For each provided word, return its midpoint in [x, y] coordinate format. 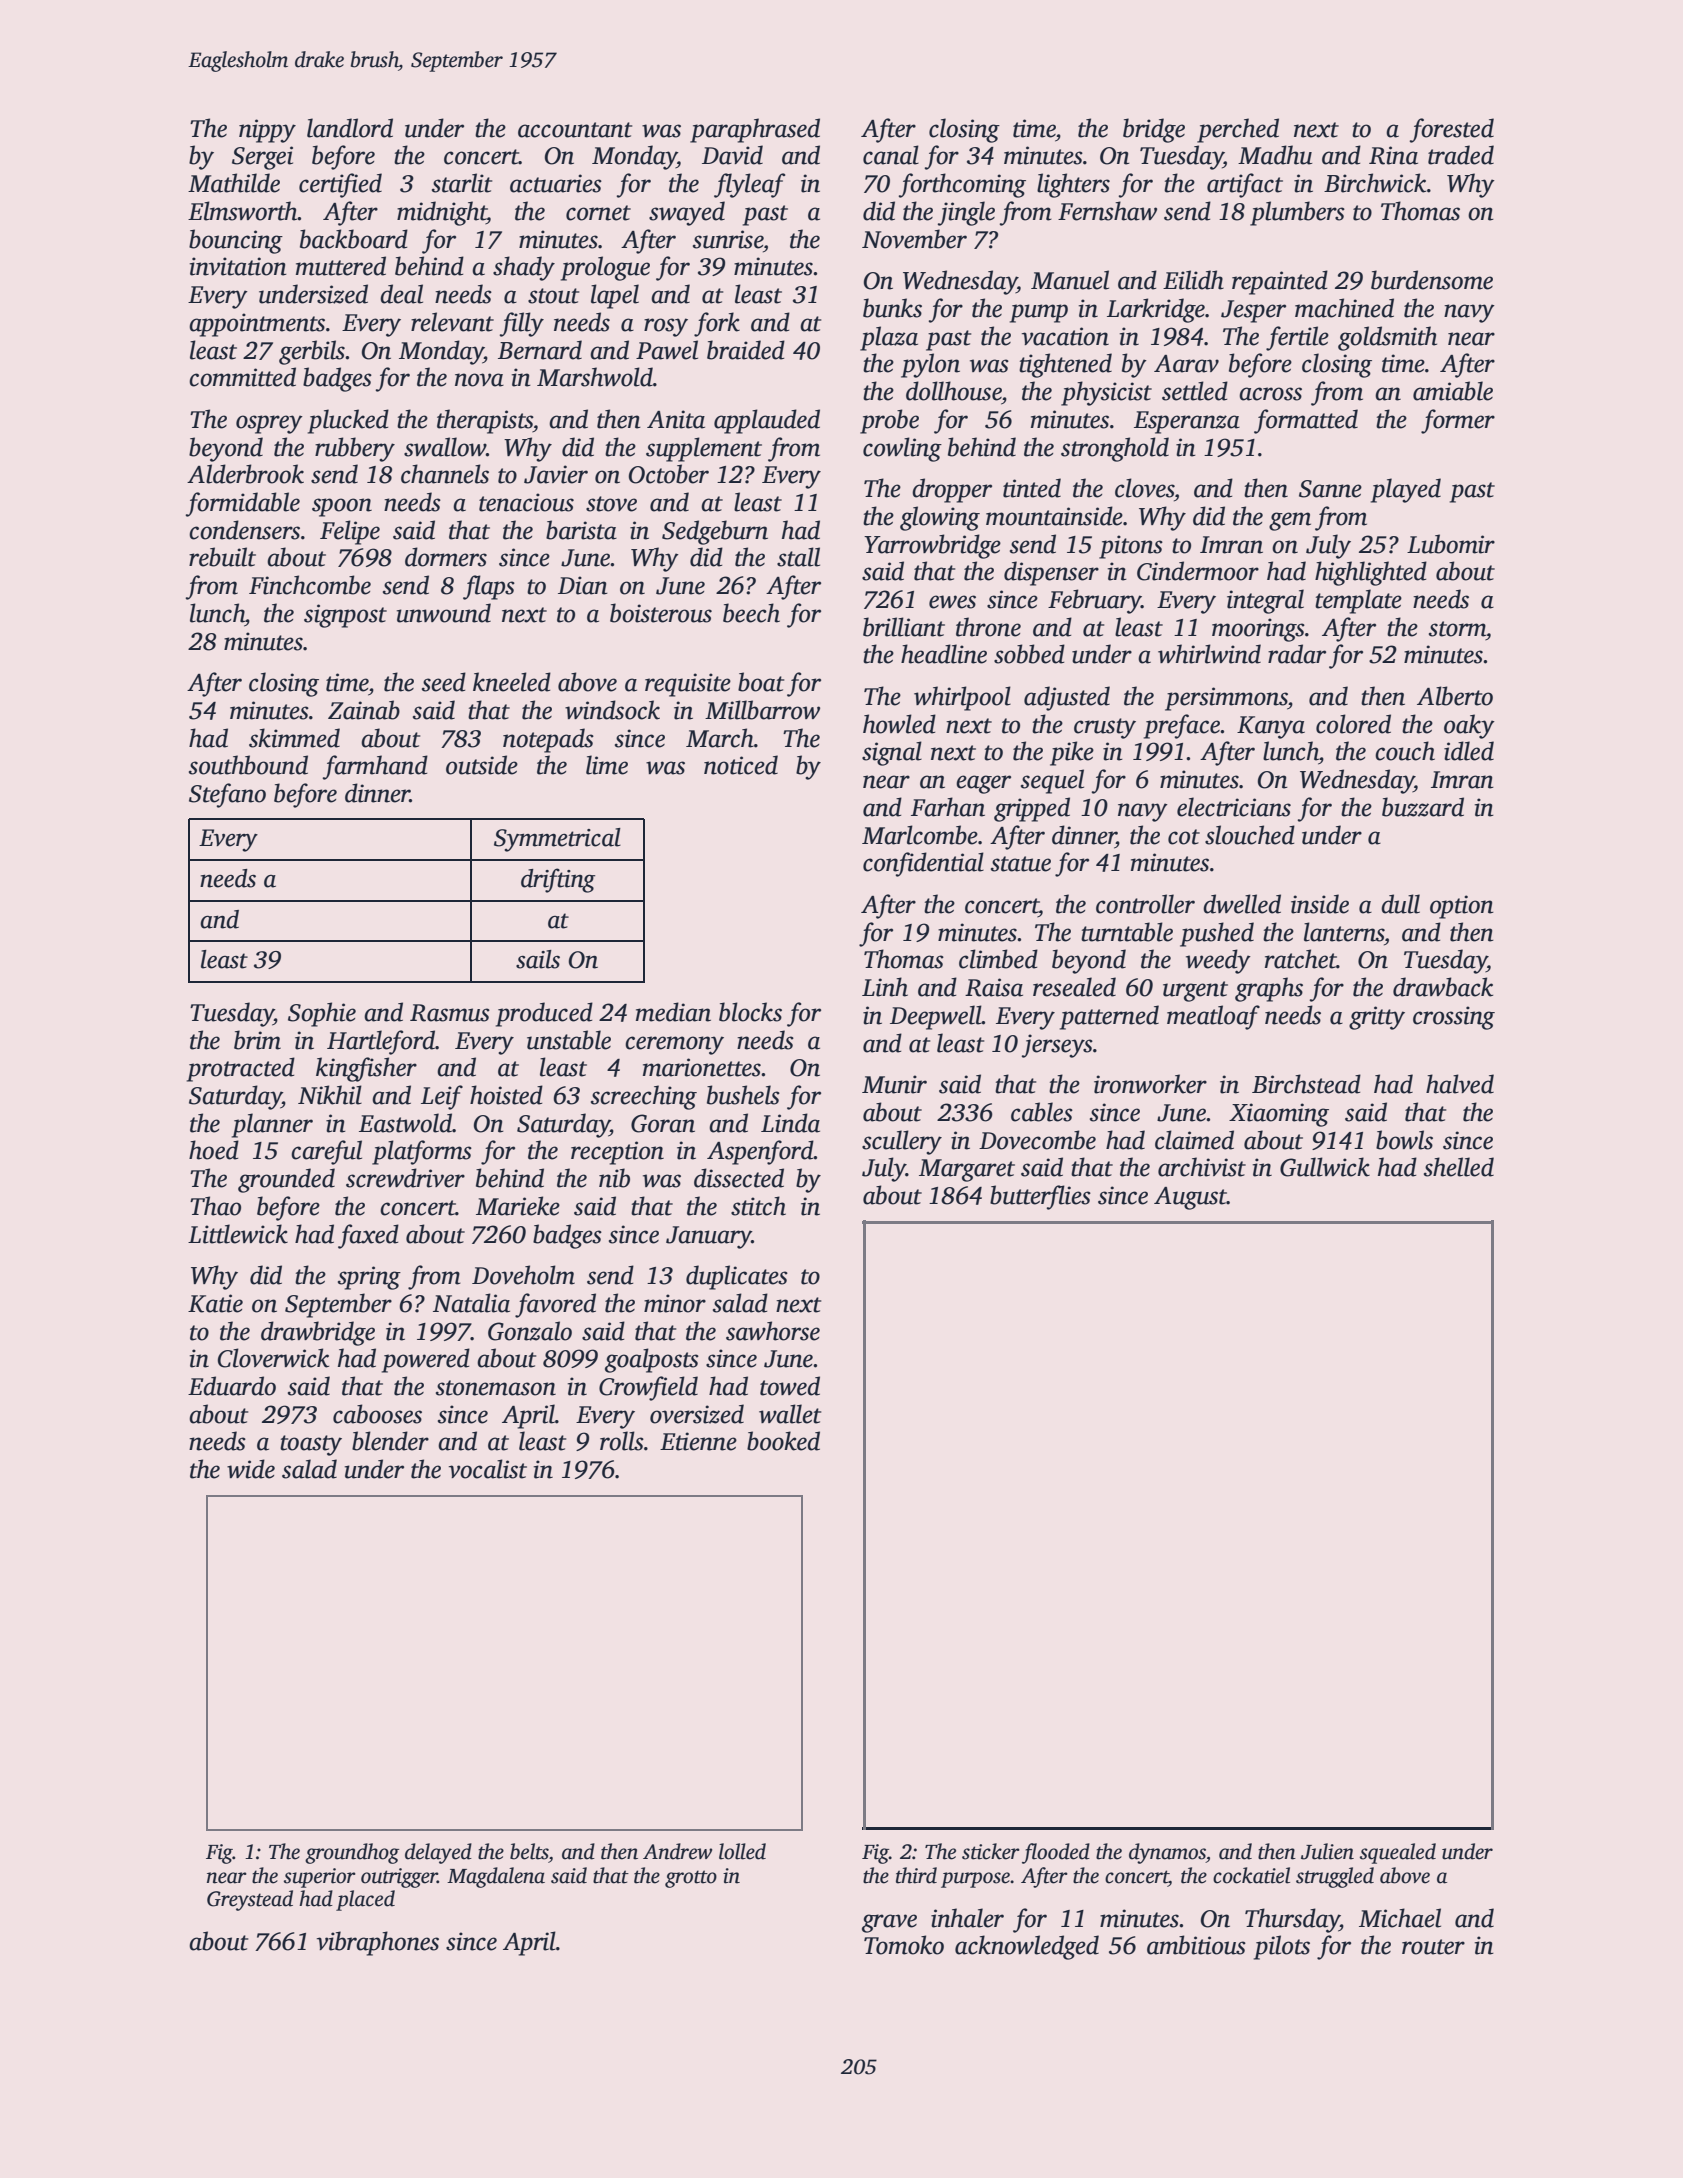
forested [1452, 130]
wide [251, 1469]
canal [891, 155]
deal [401, 294]
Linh [885, 987]
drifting [558, 880]
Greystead [250, 1900]
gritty [1377, 1018]
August [1190, 1198]
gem [1290, 521]
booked [783, 1441]
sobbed [1029, 654]
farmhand [375, 767]
